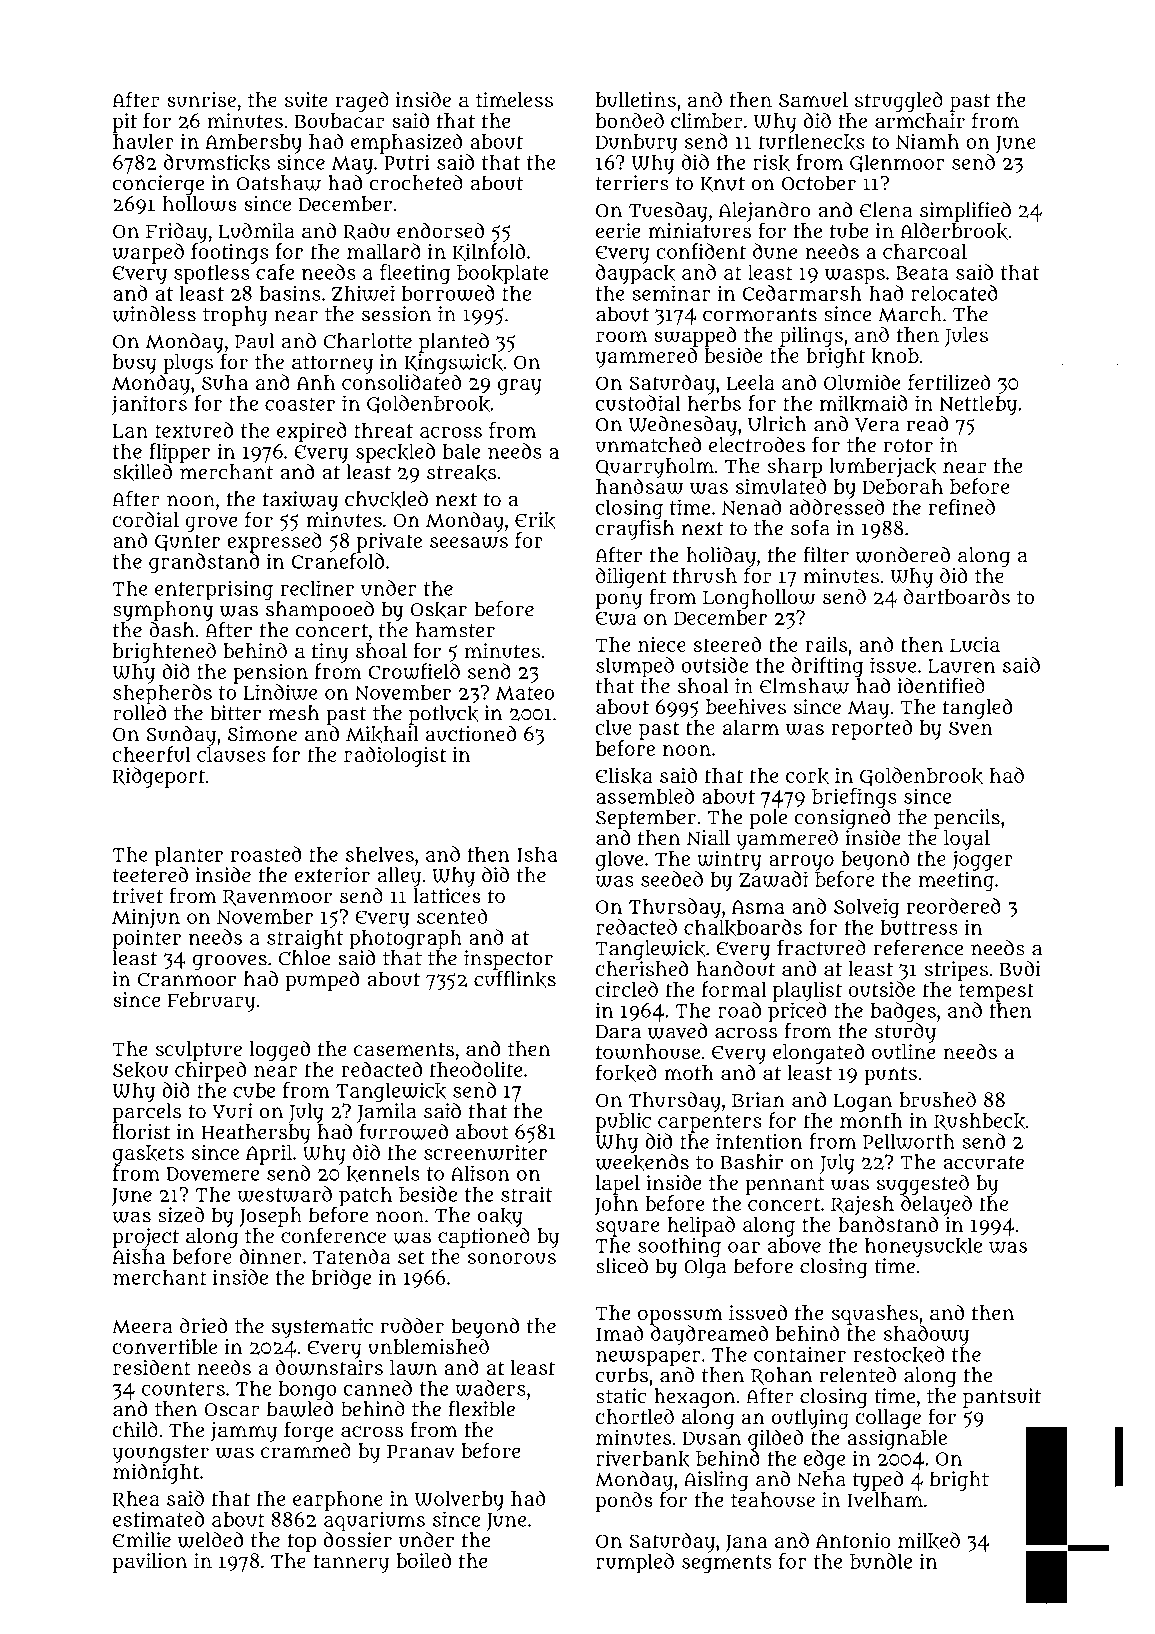  Describe the element at coordinates (489, 252) in the image. I see `Kilnfold` at that location.
